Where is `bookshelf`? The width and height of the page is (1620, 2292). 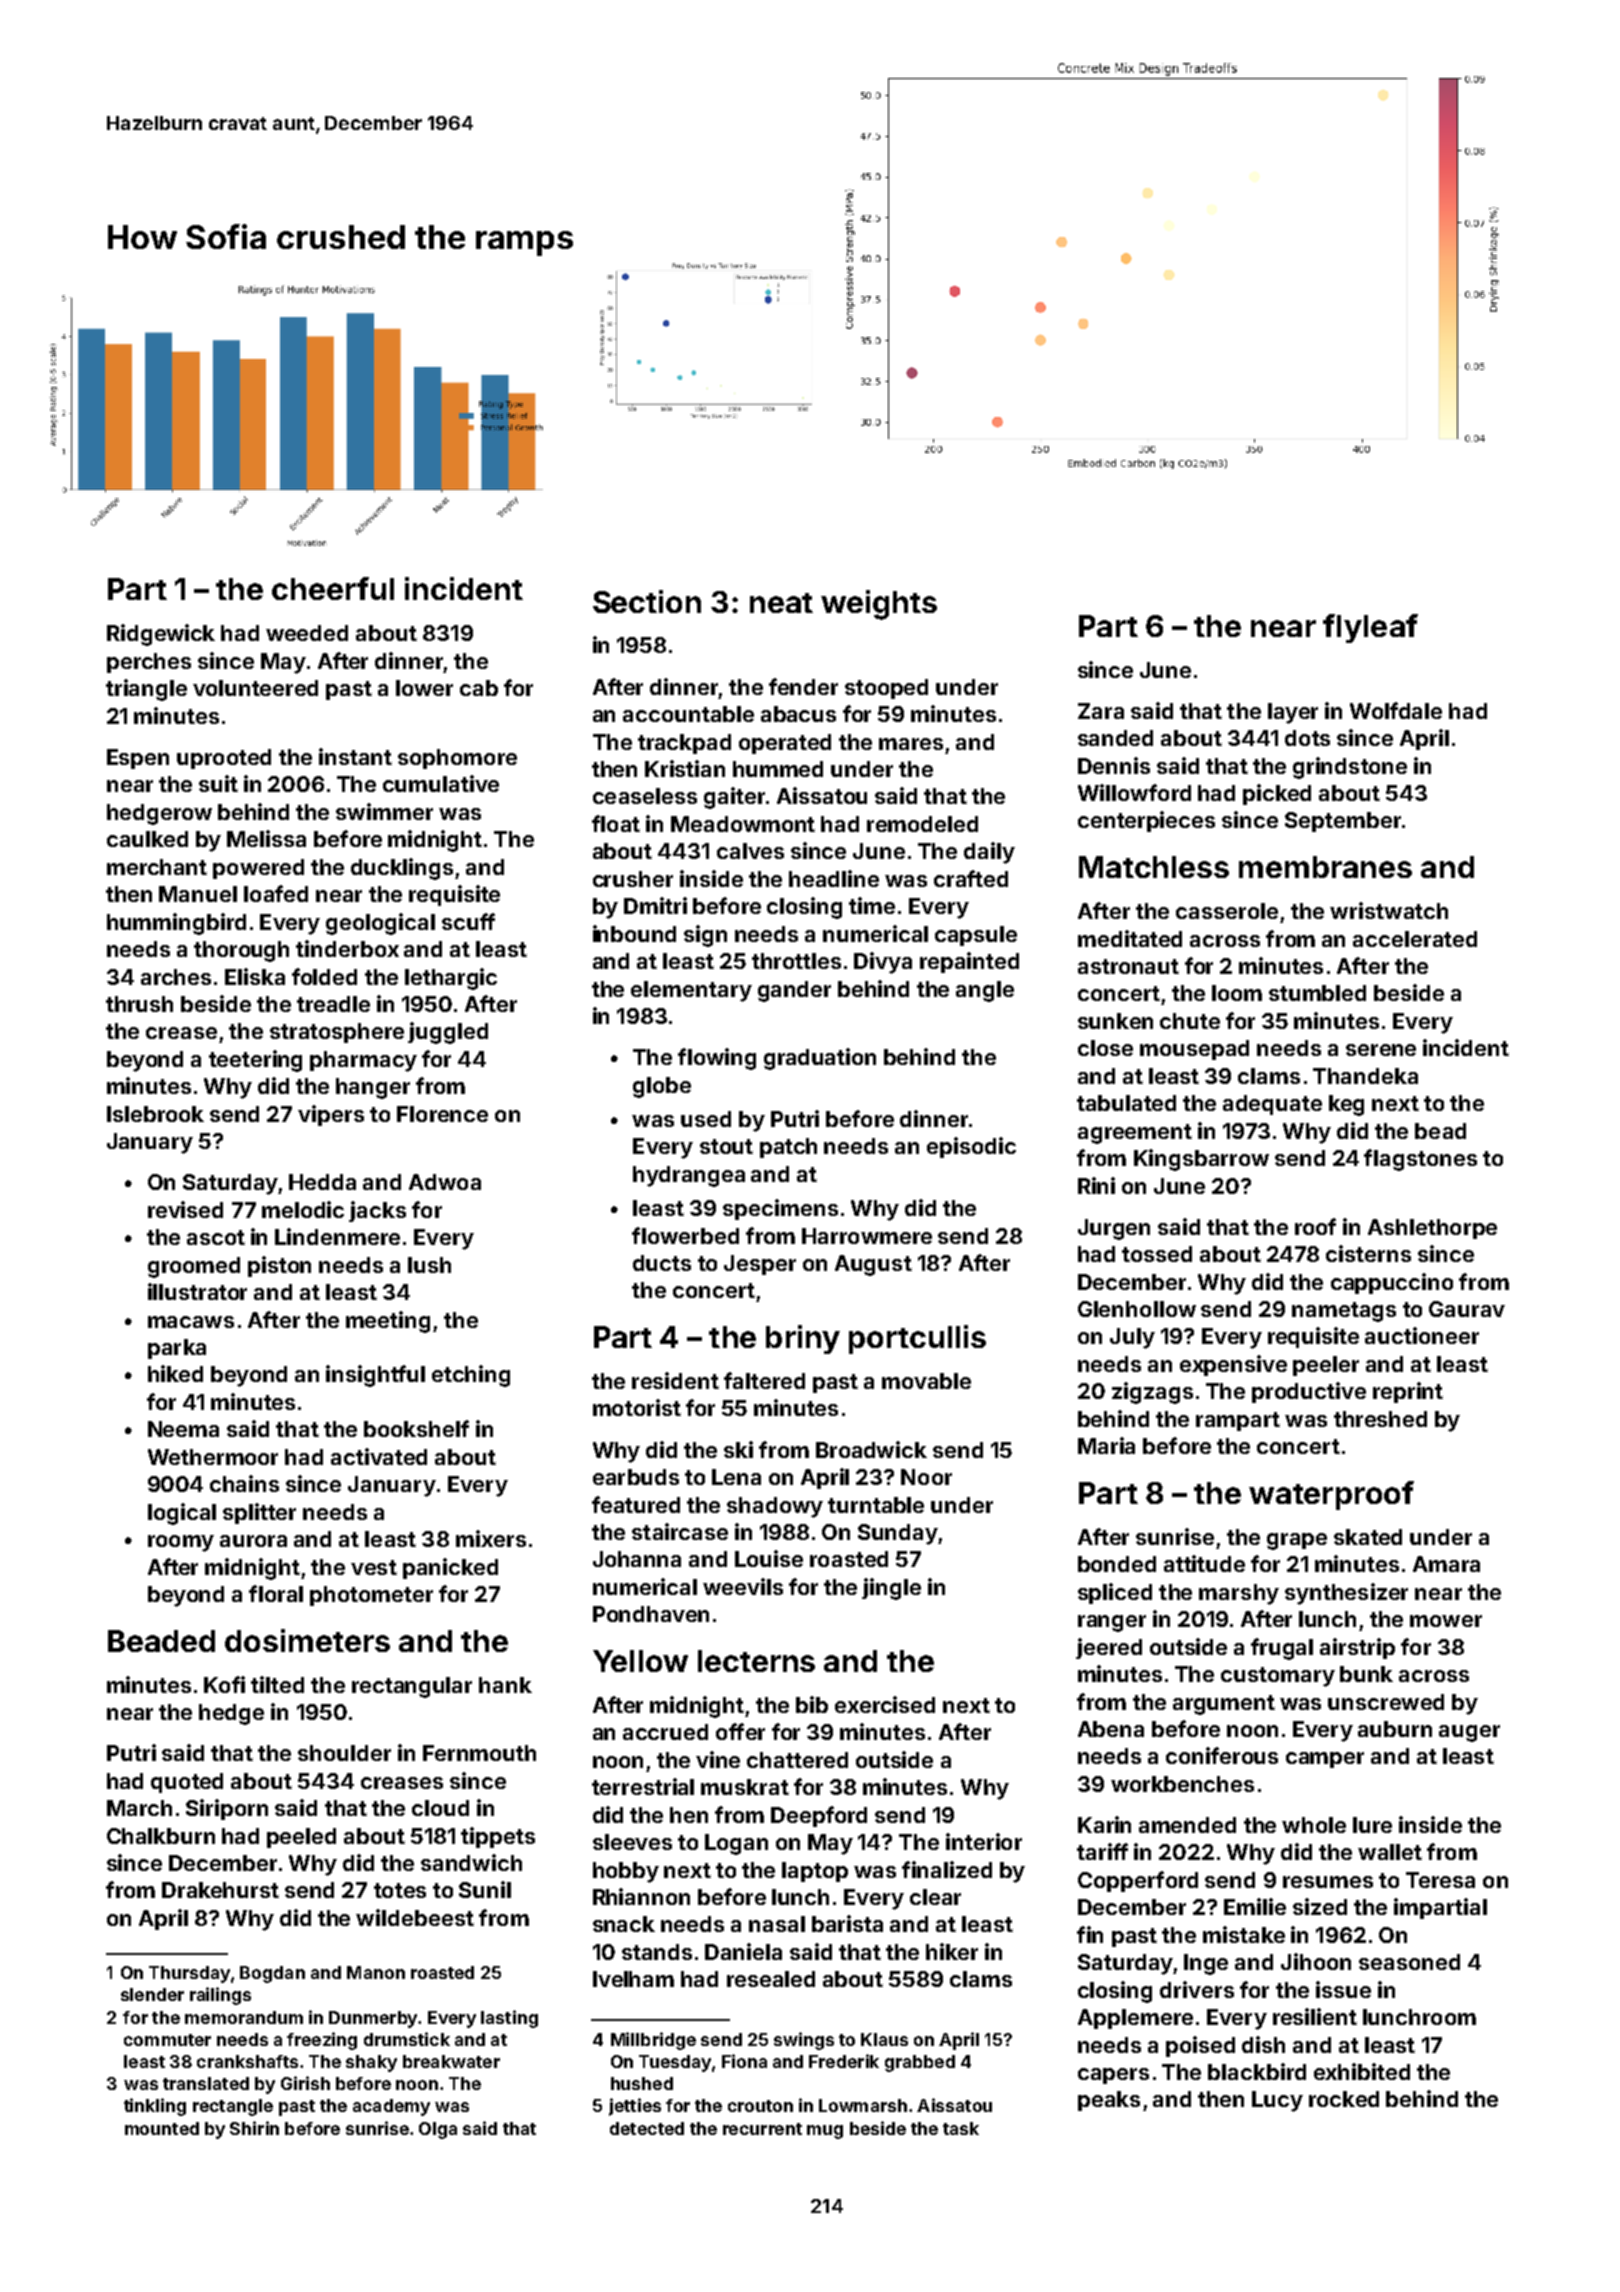
bookshelf is located at coordinates (416, 1428).
